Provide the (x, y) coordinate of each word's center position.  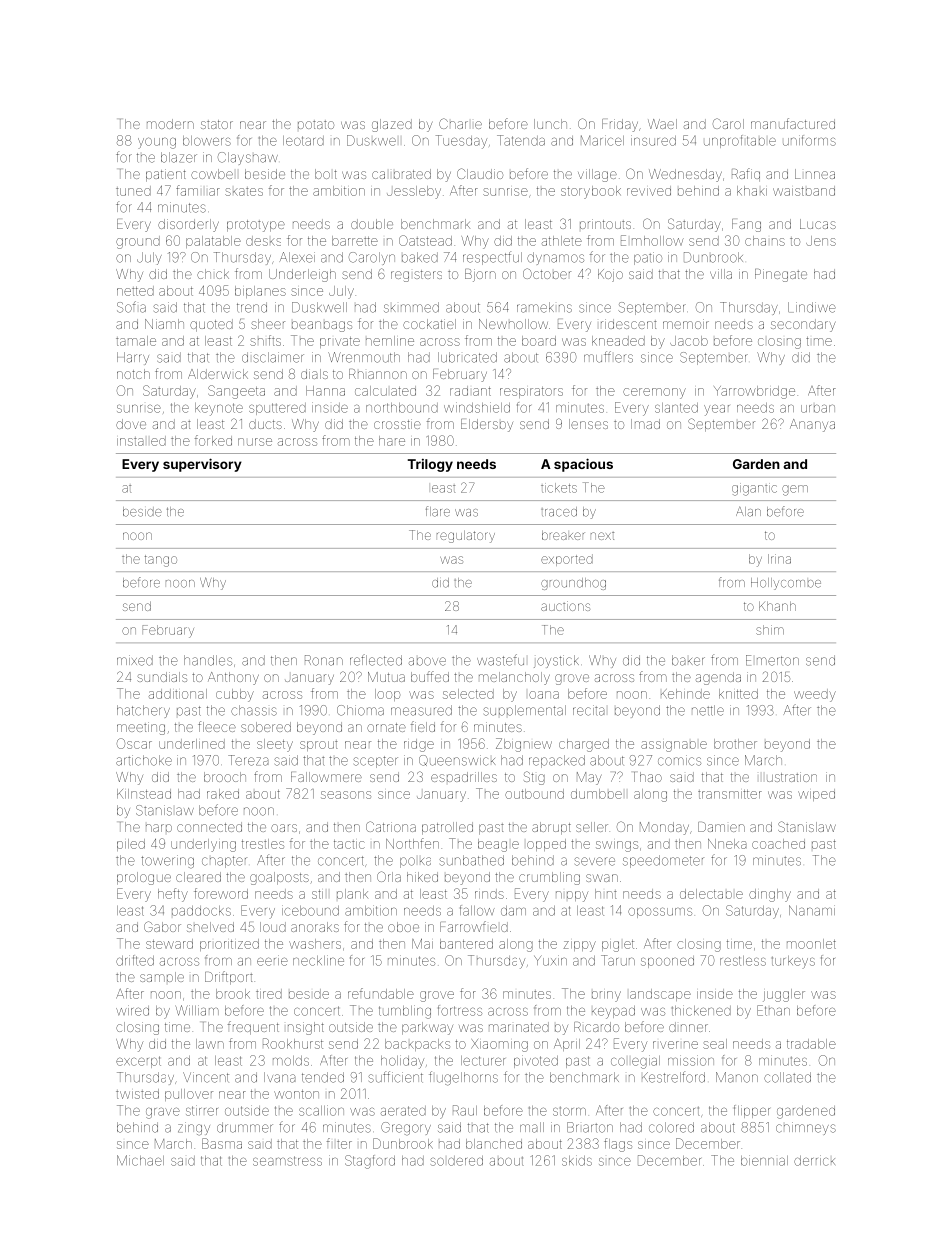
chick (213, 274)
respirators (531, 392)
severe (594, 861)
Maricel (602, 140)
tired (269, 994)
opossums (660, 913)
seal (715, 1044)
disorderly (188, 225)
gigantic (754, 489)
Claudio (480, 173)
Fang (746, 225)
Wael (662, 124)
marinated (519, 1027)
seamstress (287, 1161)
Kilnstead (144, 794)
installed (141, 441)
